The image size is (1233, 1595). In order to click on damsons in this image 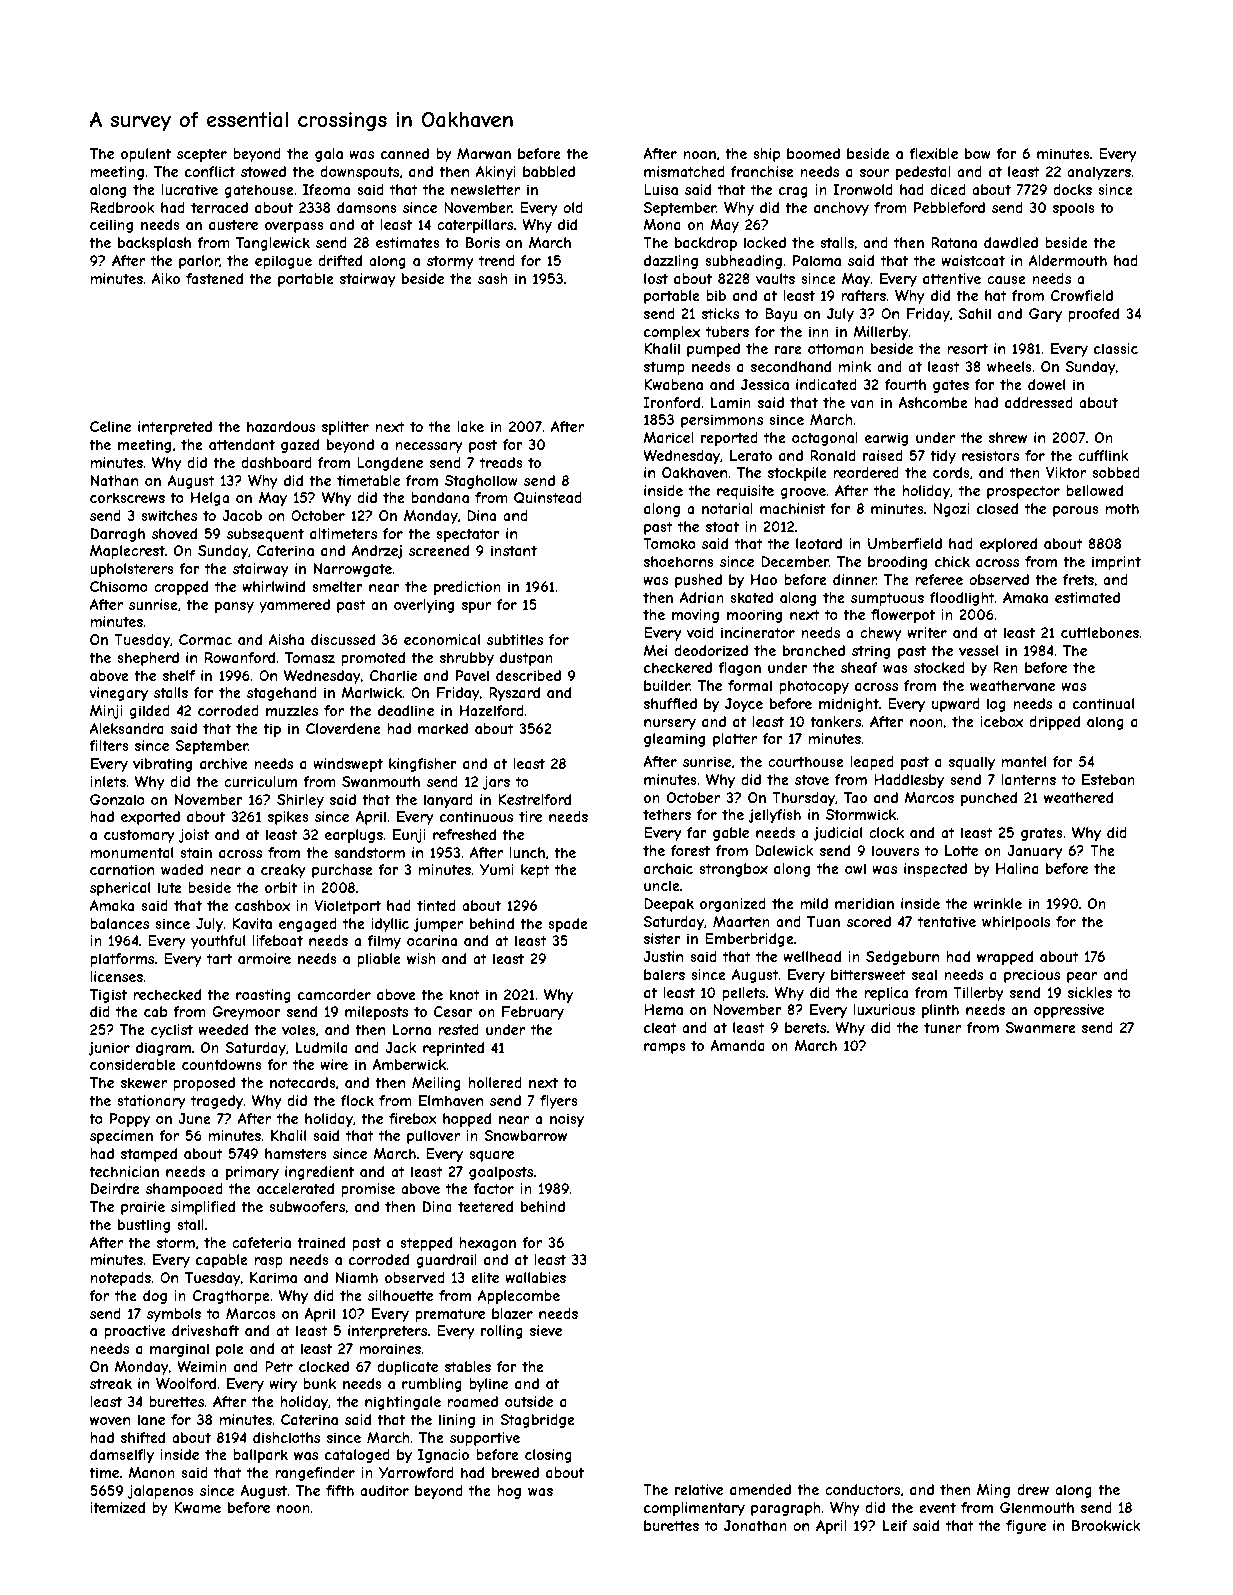, I will do `click(367, 207)`.
